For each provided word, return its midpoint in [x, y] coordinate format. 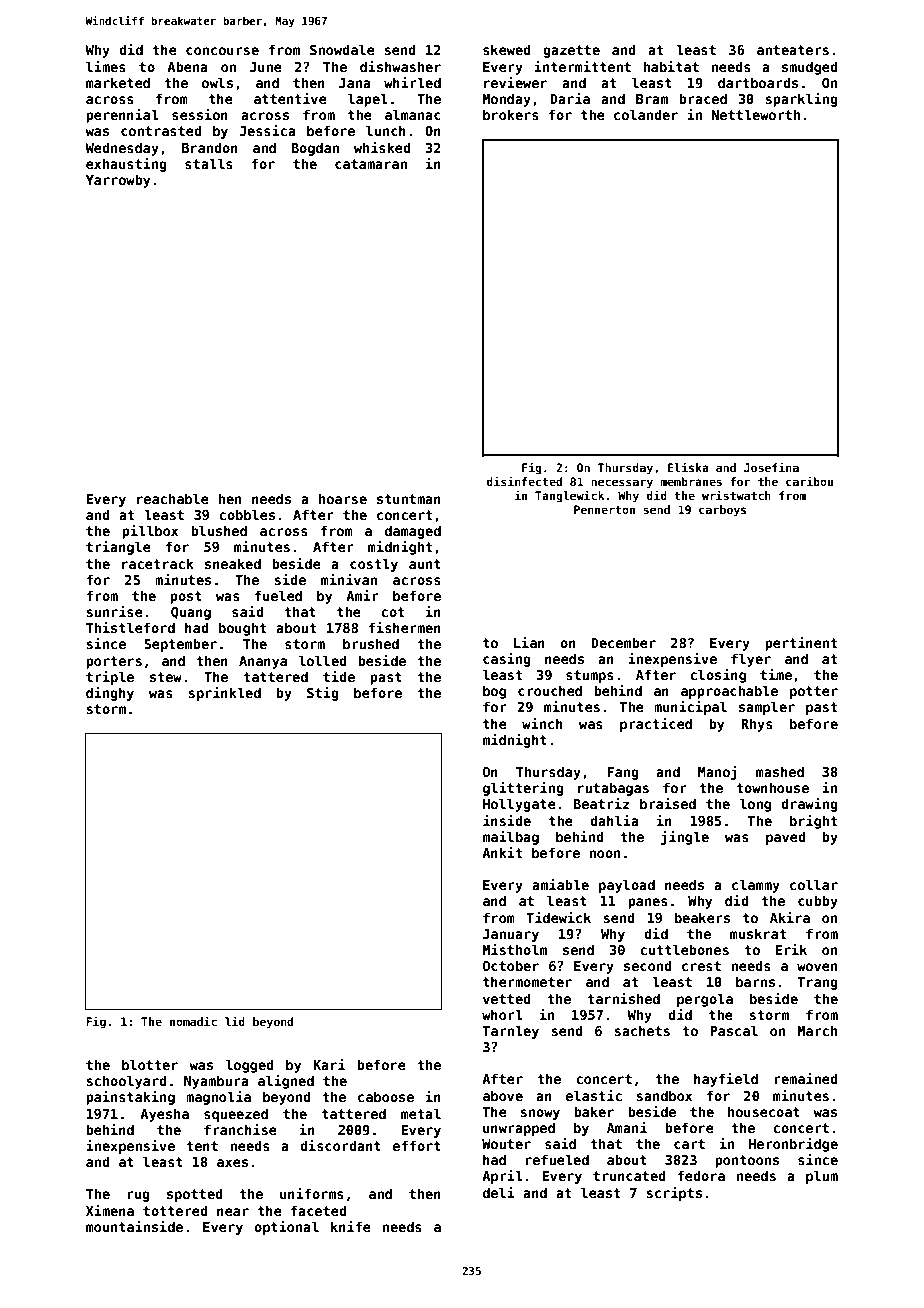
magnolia [218, 1098]
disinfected [524, 481]
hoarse [343, 498]
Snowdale [342, 49]
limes [106, 66]
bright [813, 822]
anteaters [793, 50]
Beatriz [601, 803]
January [511, 935]
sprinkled [224, 694]
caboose [386, 1096]
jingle [685, 838]
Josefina [771, 467]
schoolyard [126, 1082]
